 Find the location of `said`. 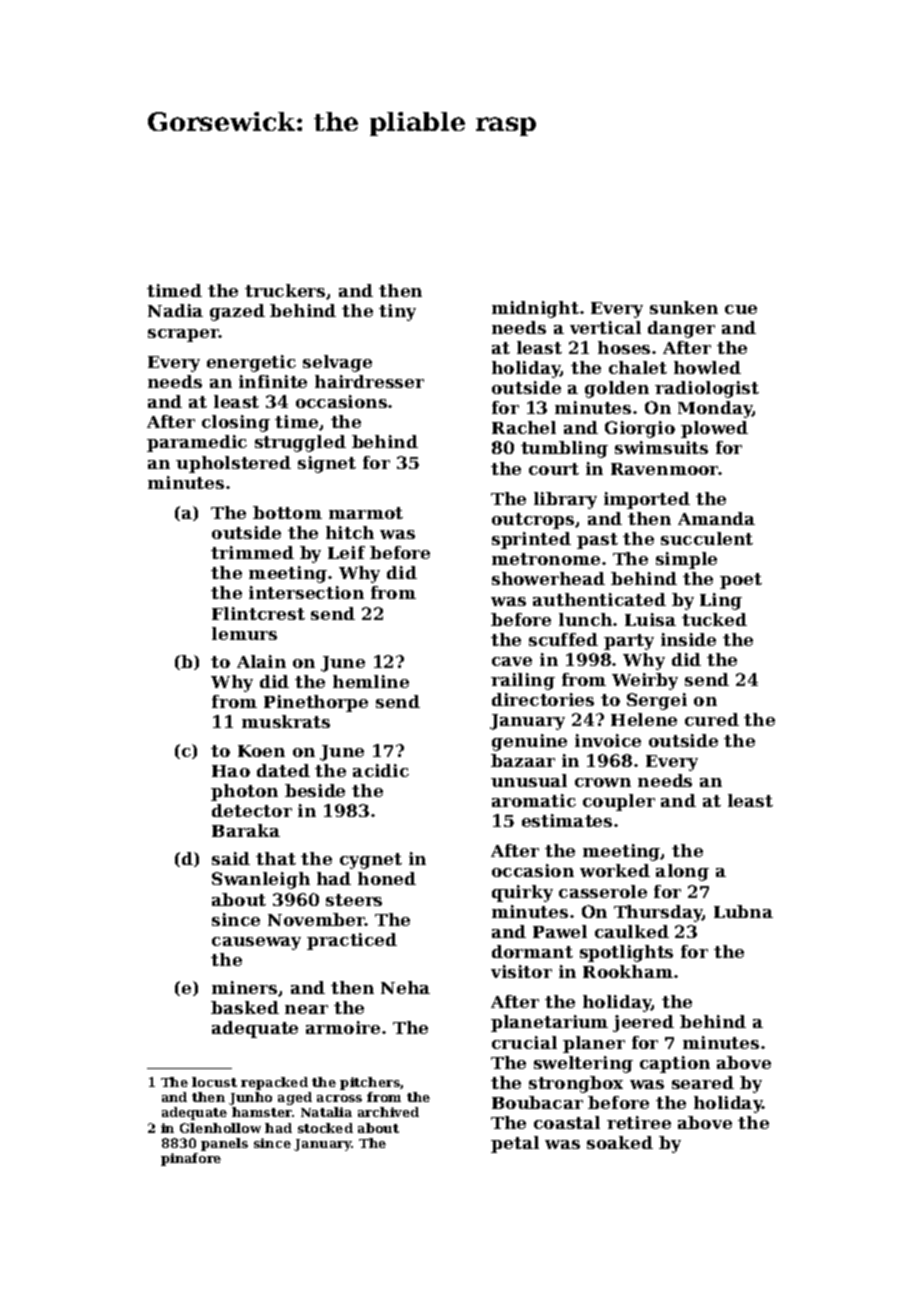

said is located at coordinates (231, 858).
